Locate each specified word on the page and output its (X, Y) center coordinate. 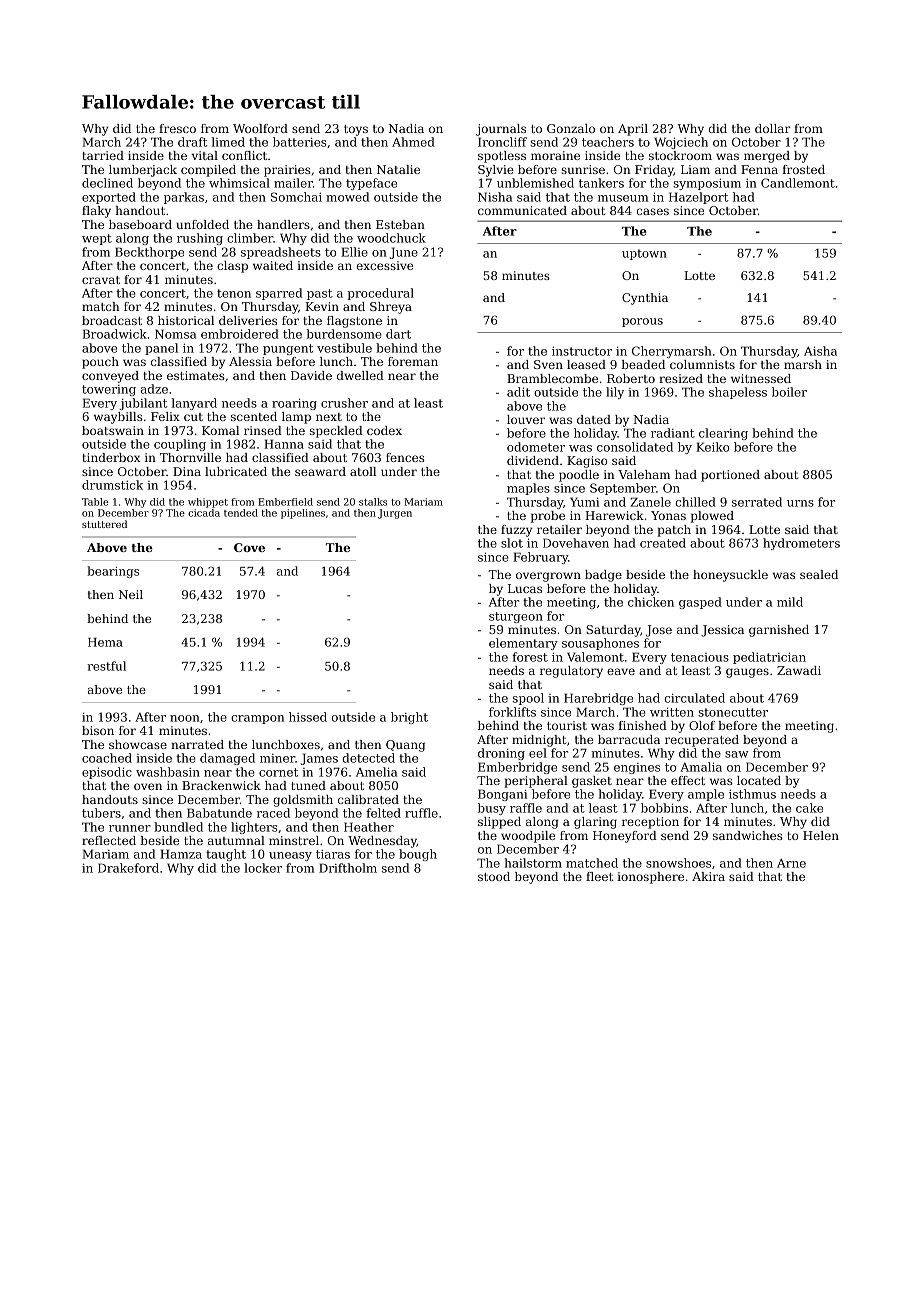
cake (809, 808)
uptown (644, 254)
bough (418, 855)
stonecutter (733, 712)
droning (501, 754)
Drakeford (128, 868)
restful (106, 666)
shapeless (738, 393)
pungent (288, 349)
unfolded (202, 224)
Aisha (820, 351)
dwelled (360, 375)
